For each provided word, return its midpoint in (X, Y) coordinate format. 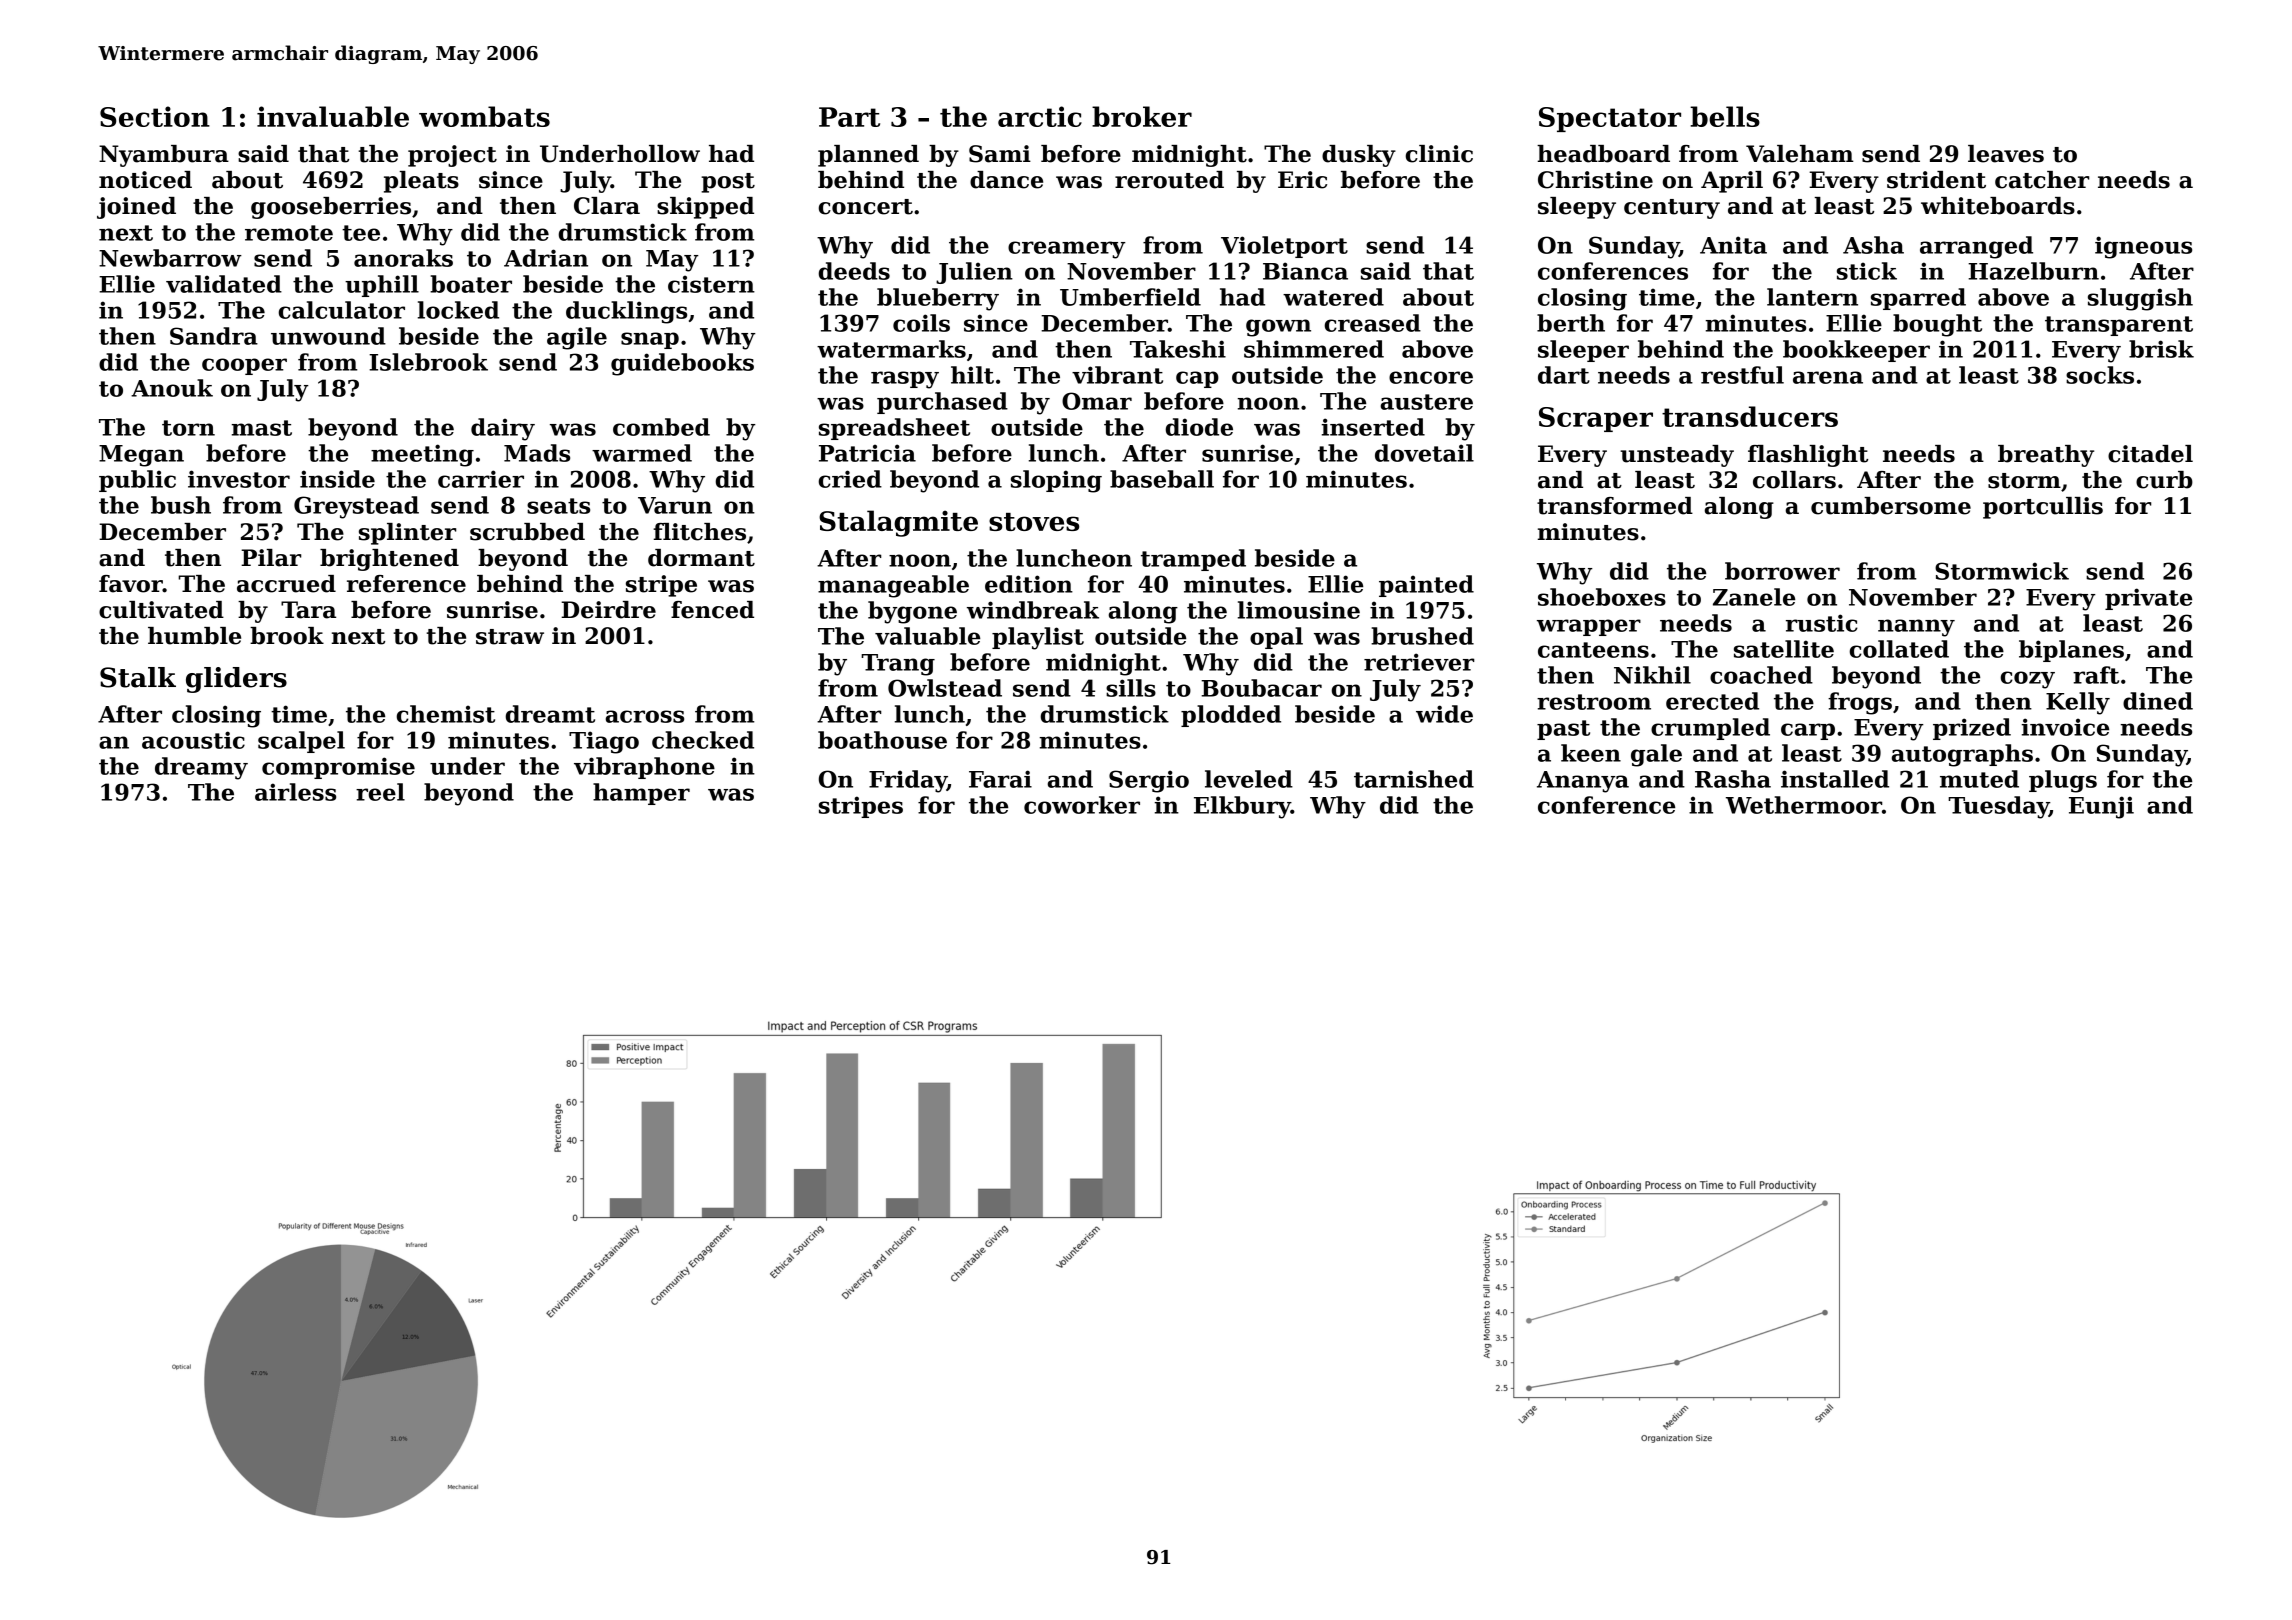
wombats (484, 116)
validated (224, 284)
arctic (1040, 116)
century (1672, 209)
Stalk (138, 677)
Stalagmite (898, 523)
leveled (1249, 779)
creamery (1067, 250)
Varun (675, 505)
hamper (641, 794)
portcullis (2043, 508)
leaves (2006, 154)
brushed (1422, 636)
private (2148, 599)
